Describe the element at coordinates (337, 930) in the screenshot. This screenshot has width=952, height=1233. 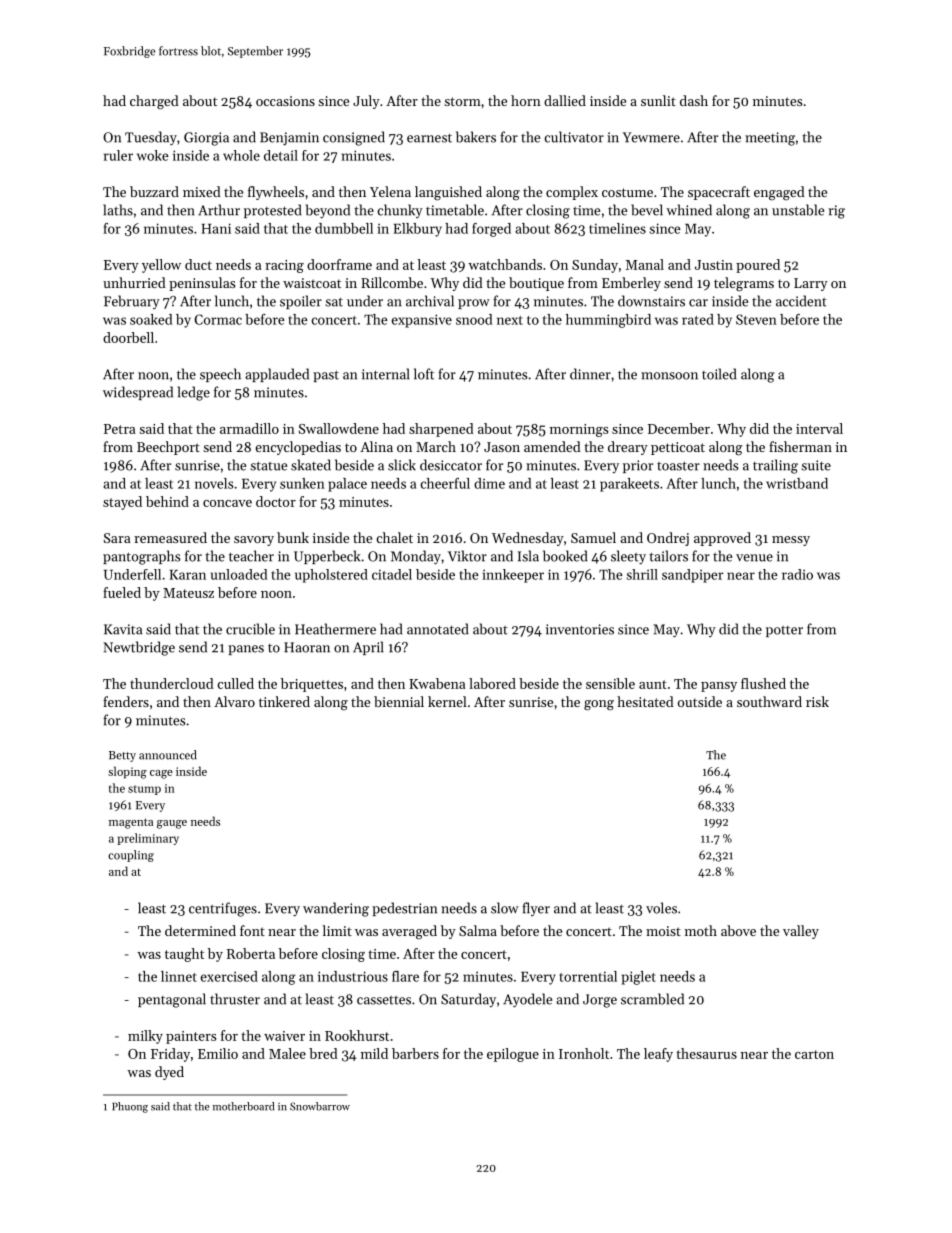
I see `limit` at that location.
